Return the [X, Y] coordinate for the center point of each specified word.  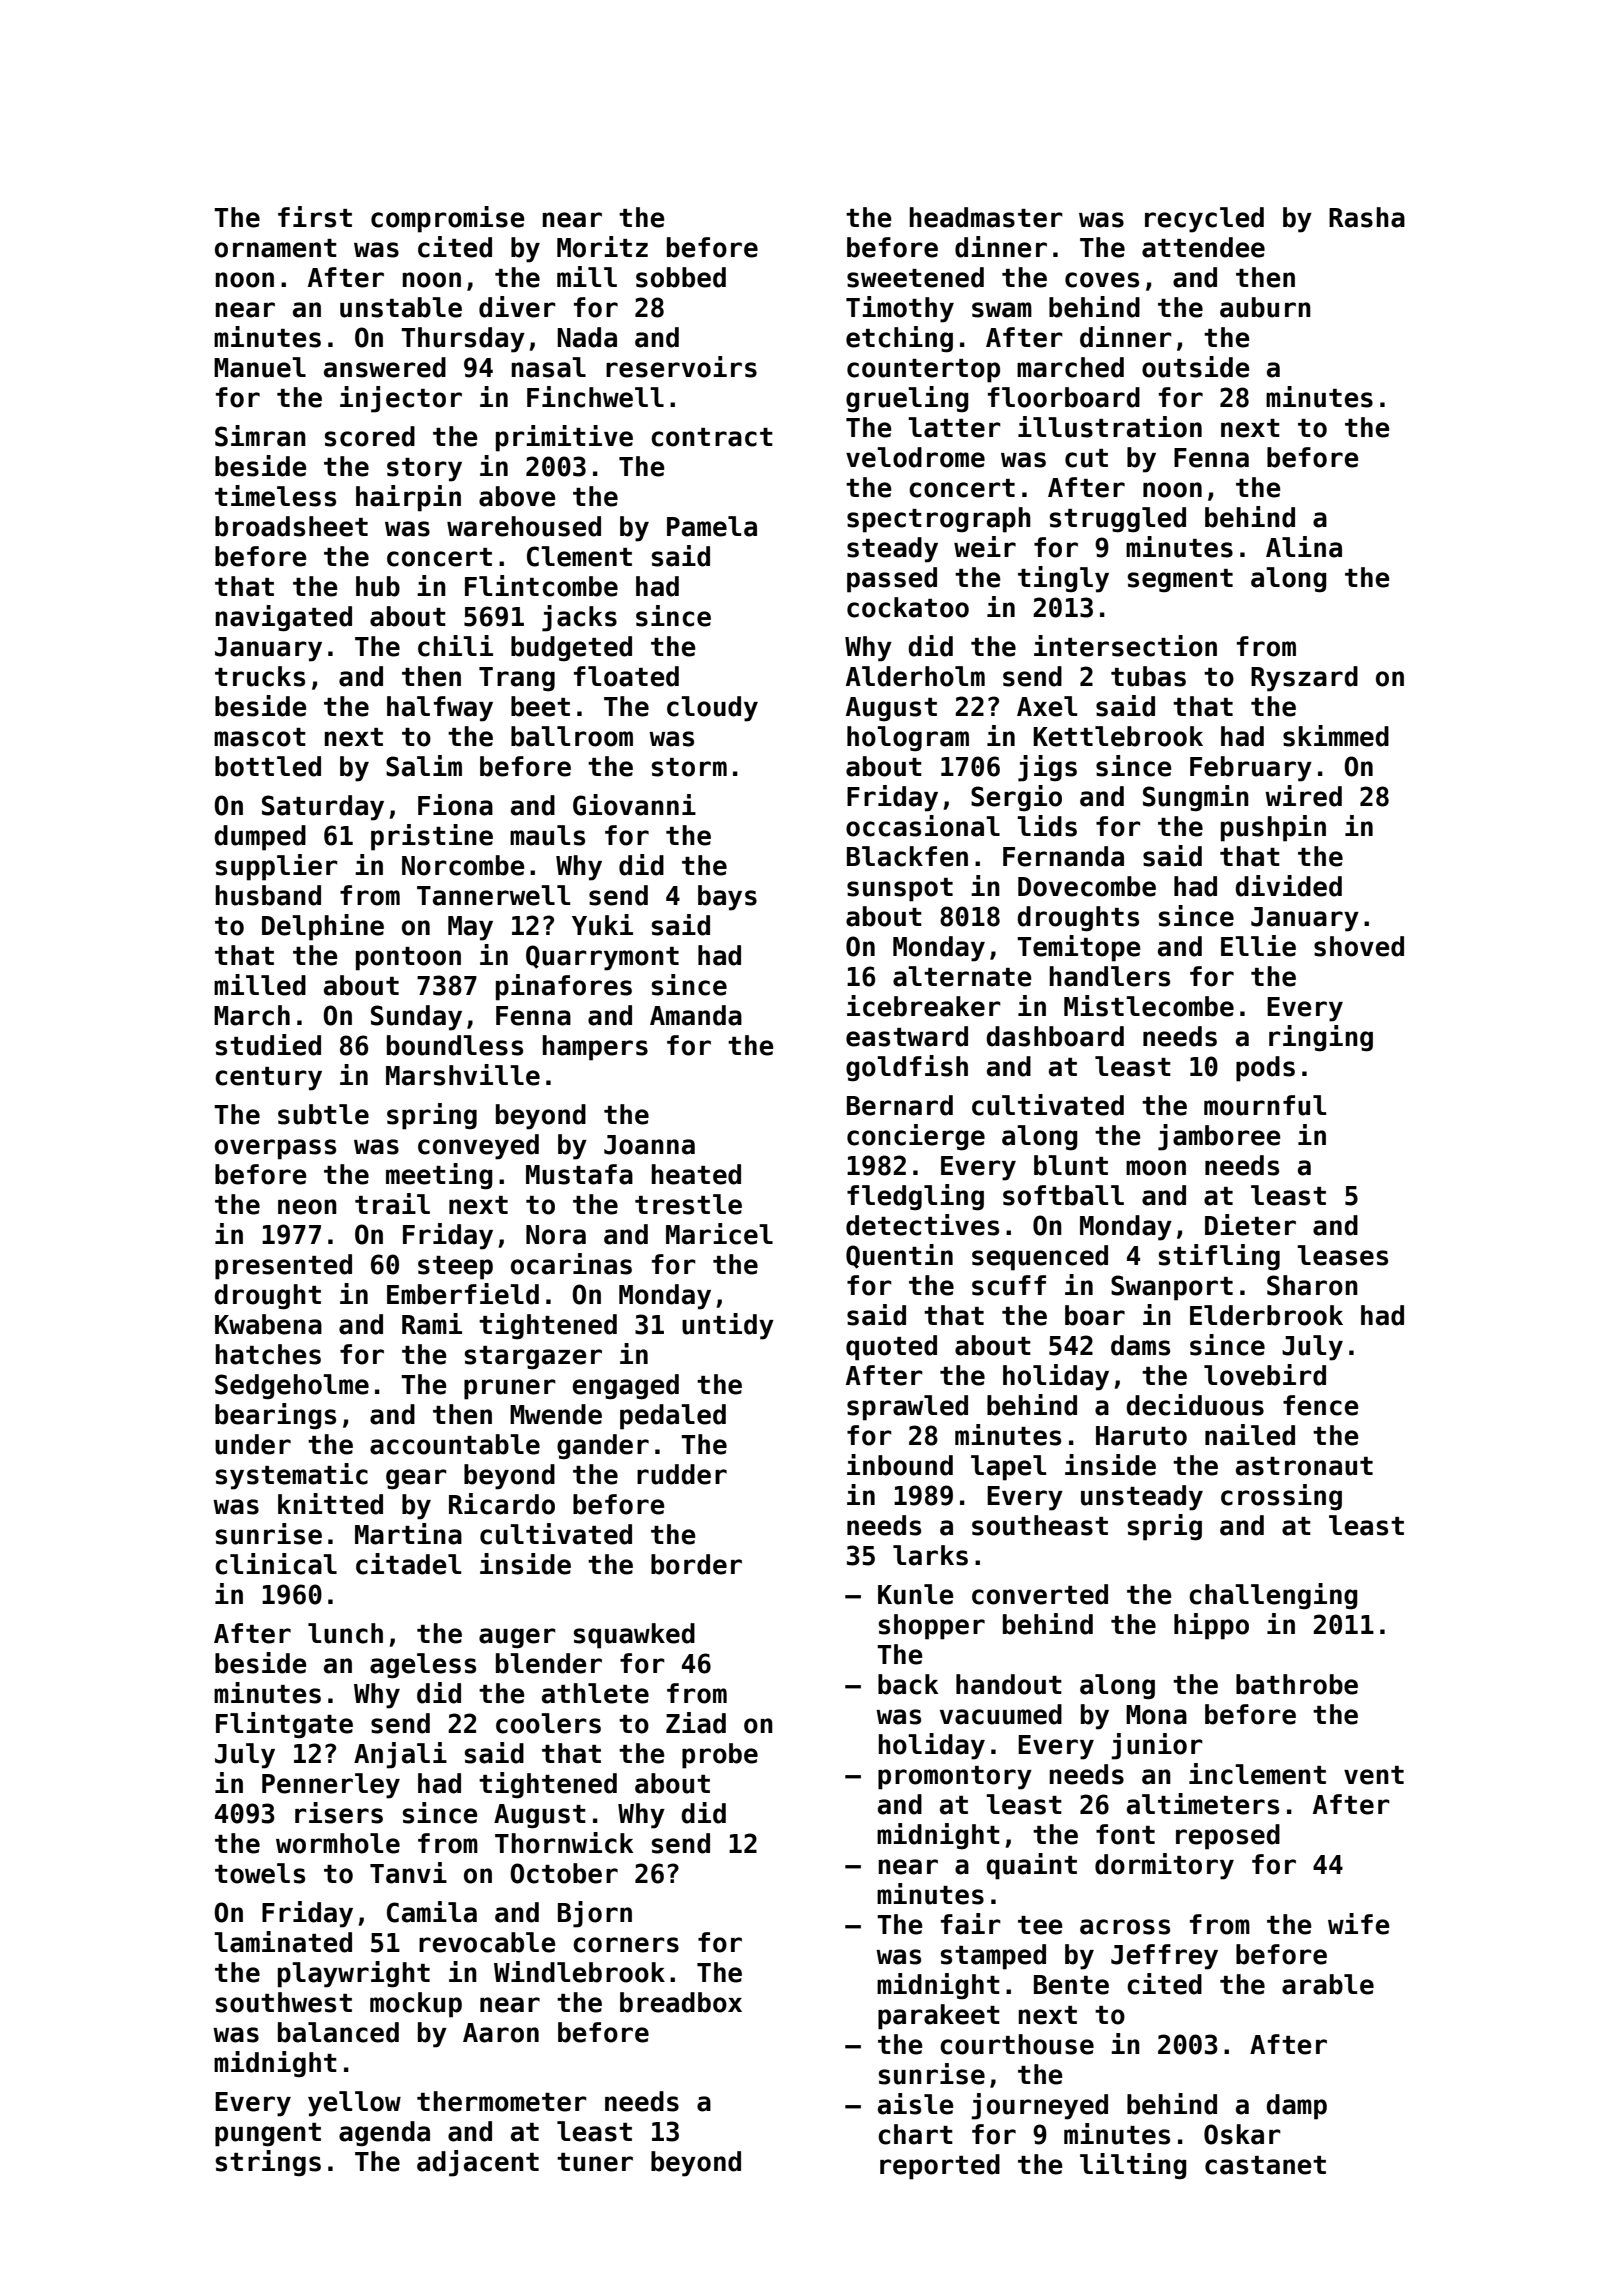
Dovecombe [1087, 886]
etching [899, 339]
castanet [1265, 2165]
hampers [595, 1048]
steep [455, 1268]
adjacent [478, 2163]
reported [940, 2167]
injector [401, 399]
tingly [1063, 579]
